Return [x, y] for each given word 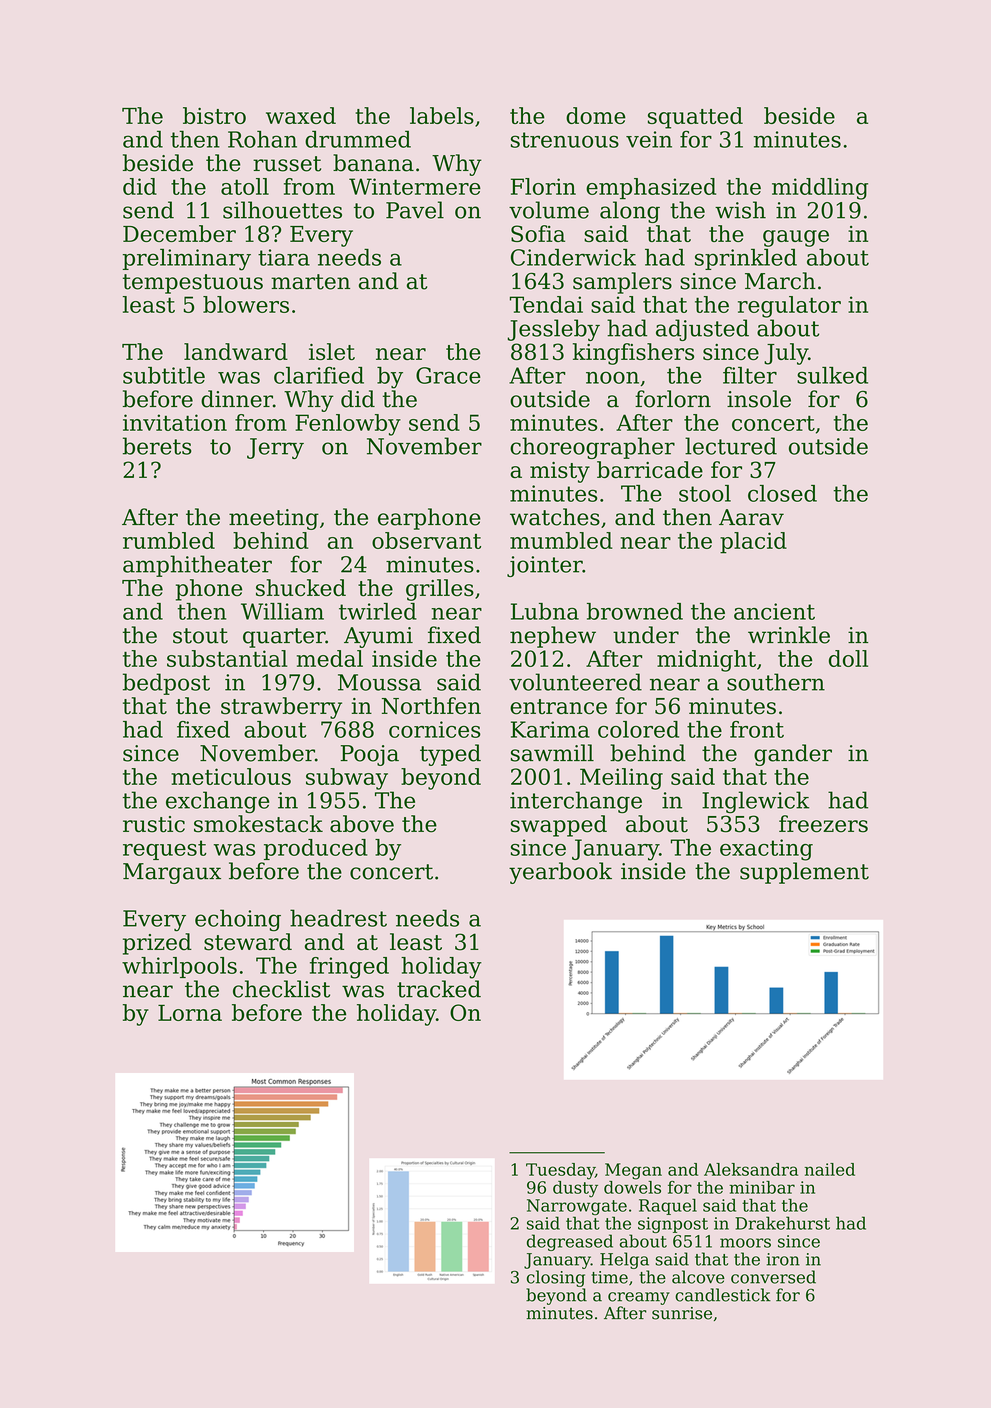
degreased [570, 1242]
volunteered [575, 682]
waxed [301, 115]
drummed [358, 139]
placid [753, 543]
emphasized [651, 188]
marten [310, 282]
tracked [439, 989]
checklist [281, 989]
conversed [773, 1277]
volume [549, 210]
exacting [766, 850]
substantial [227, 658]
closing [556, 1278]
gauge [796, 238]
